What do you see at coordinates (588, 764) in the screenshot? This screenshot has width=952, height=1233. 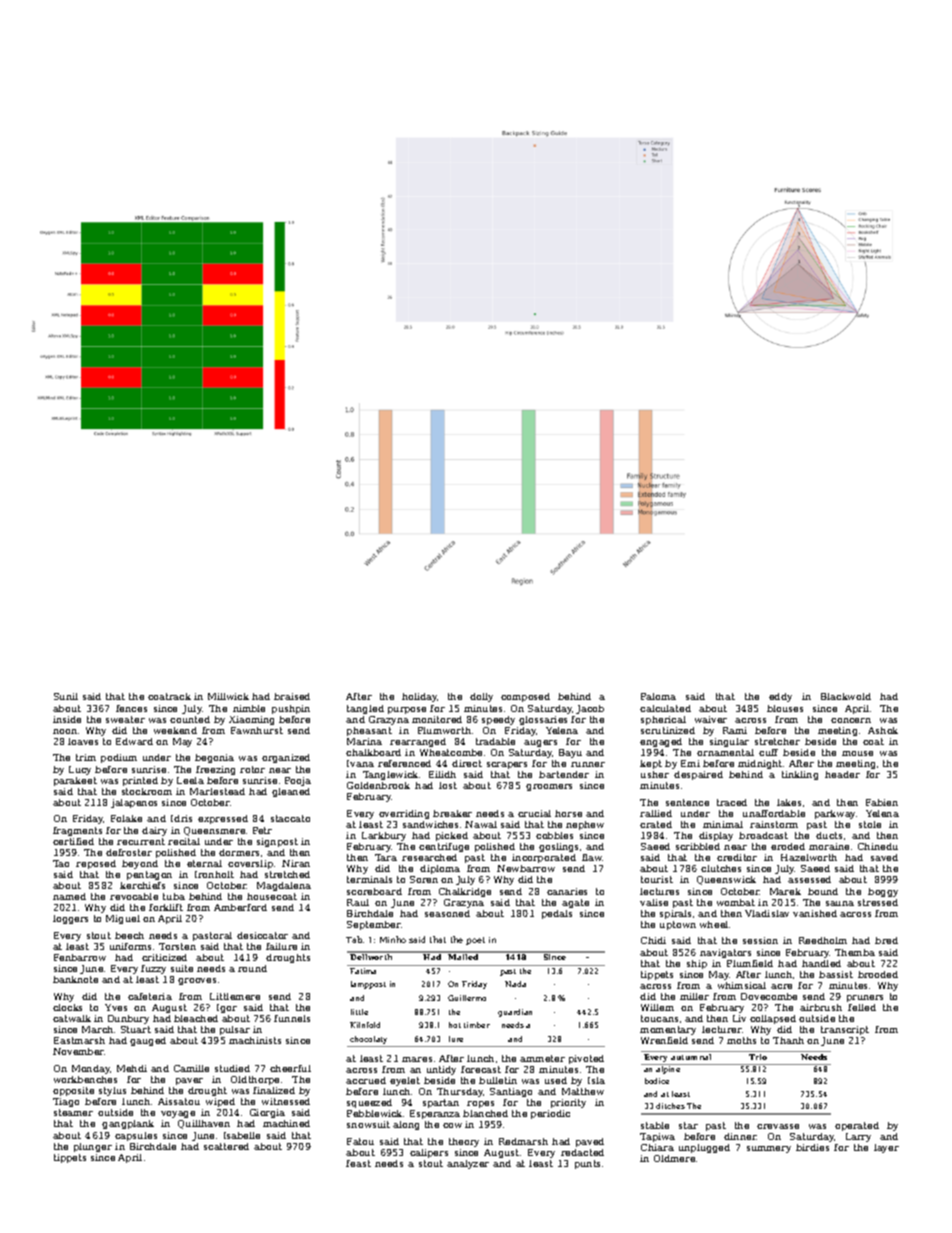 I see `runner` at bounding box center [588, 764].
